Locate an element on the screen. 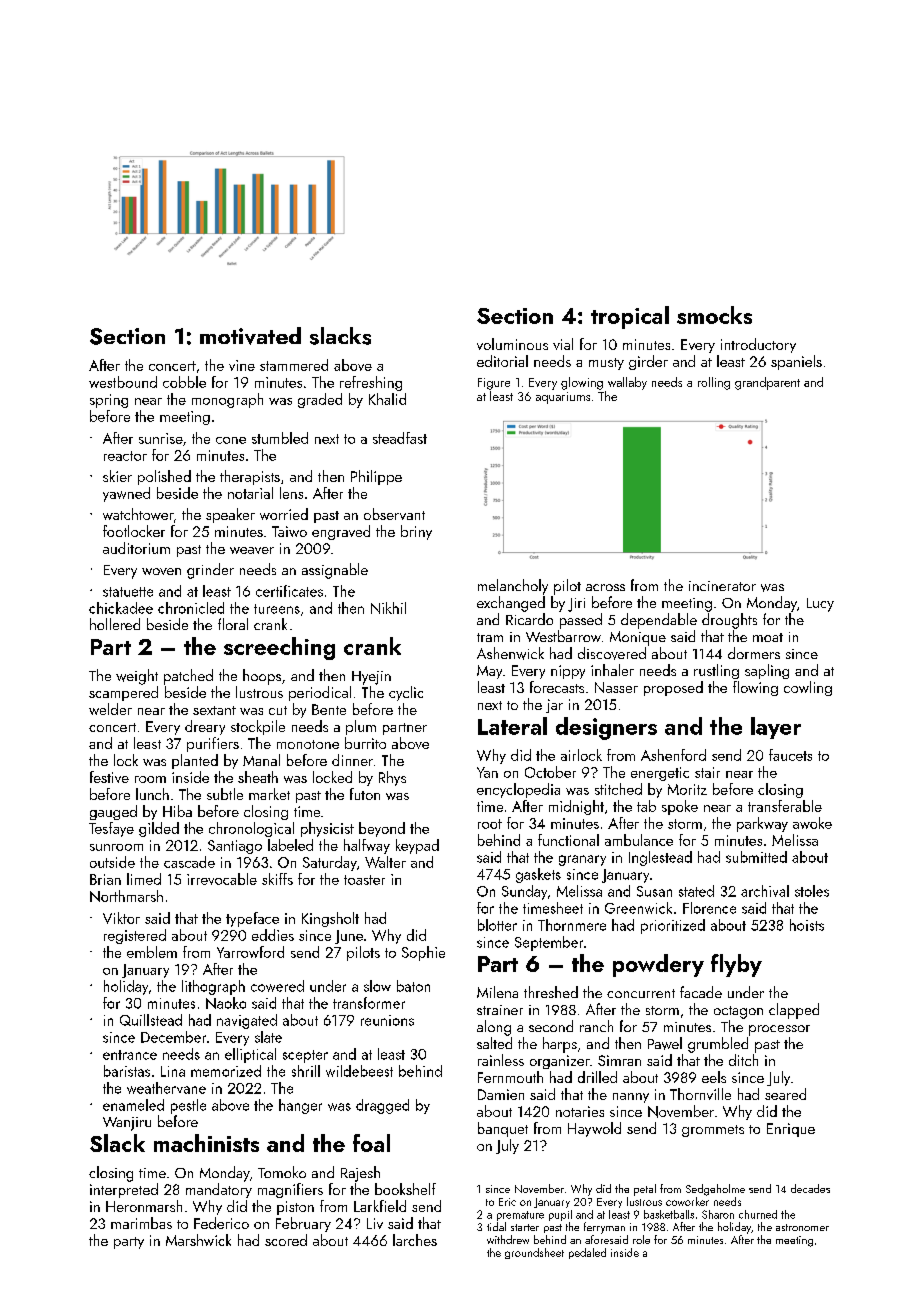  polished is located at coordinates (164, 477).
